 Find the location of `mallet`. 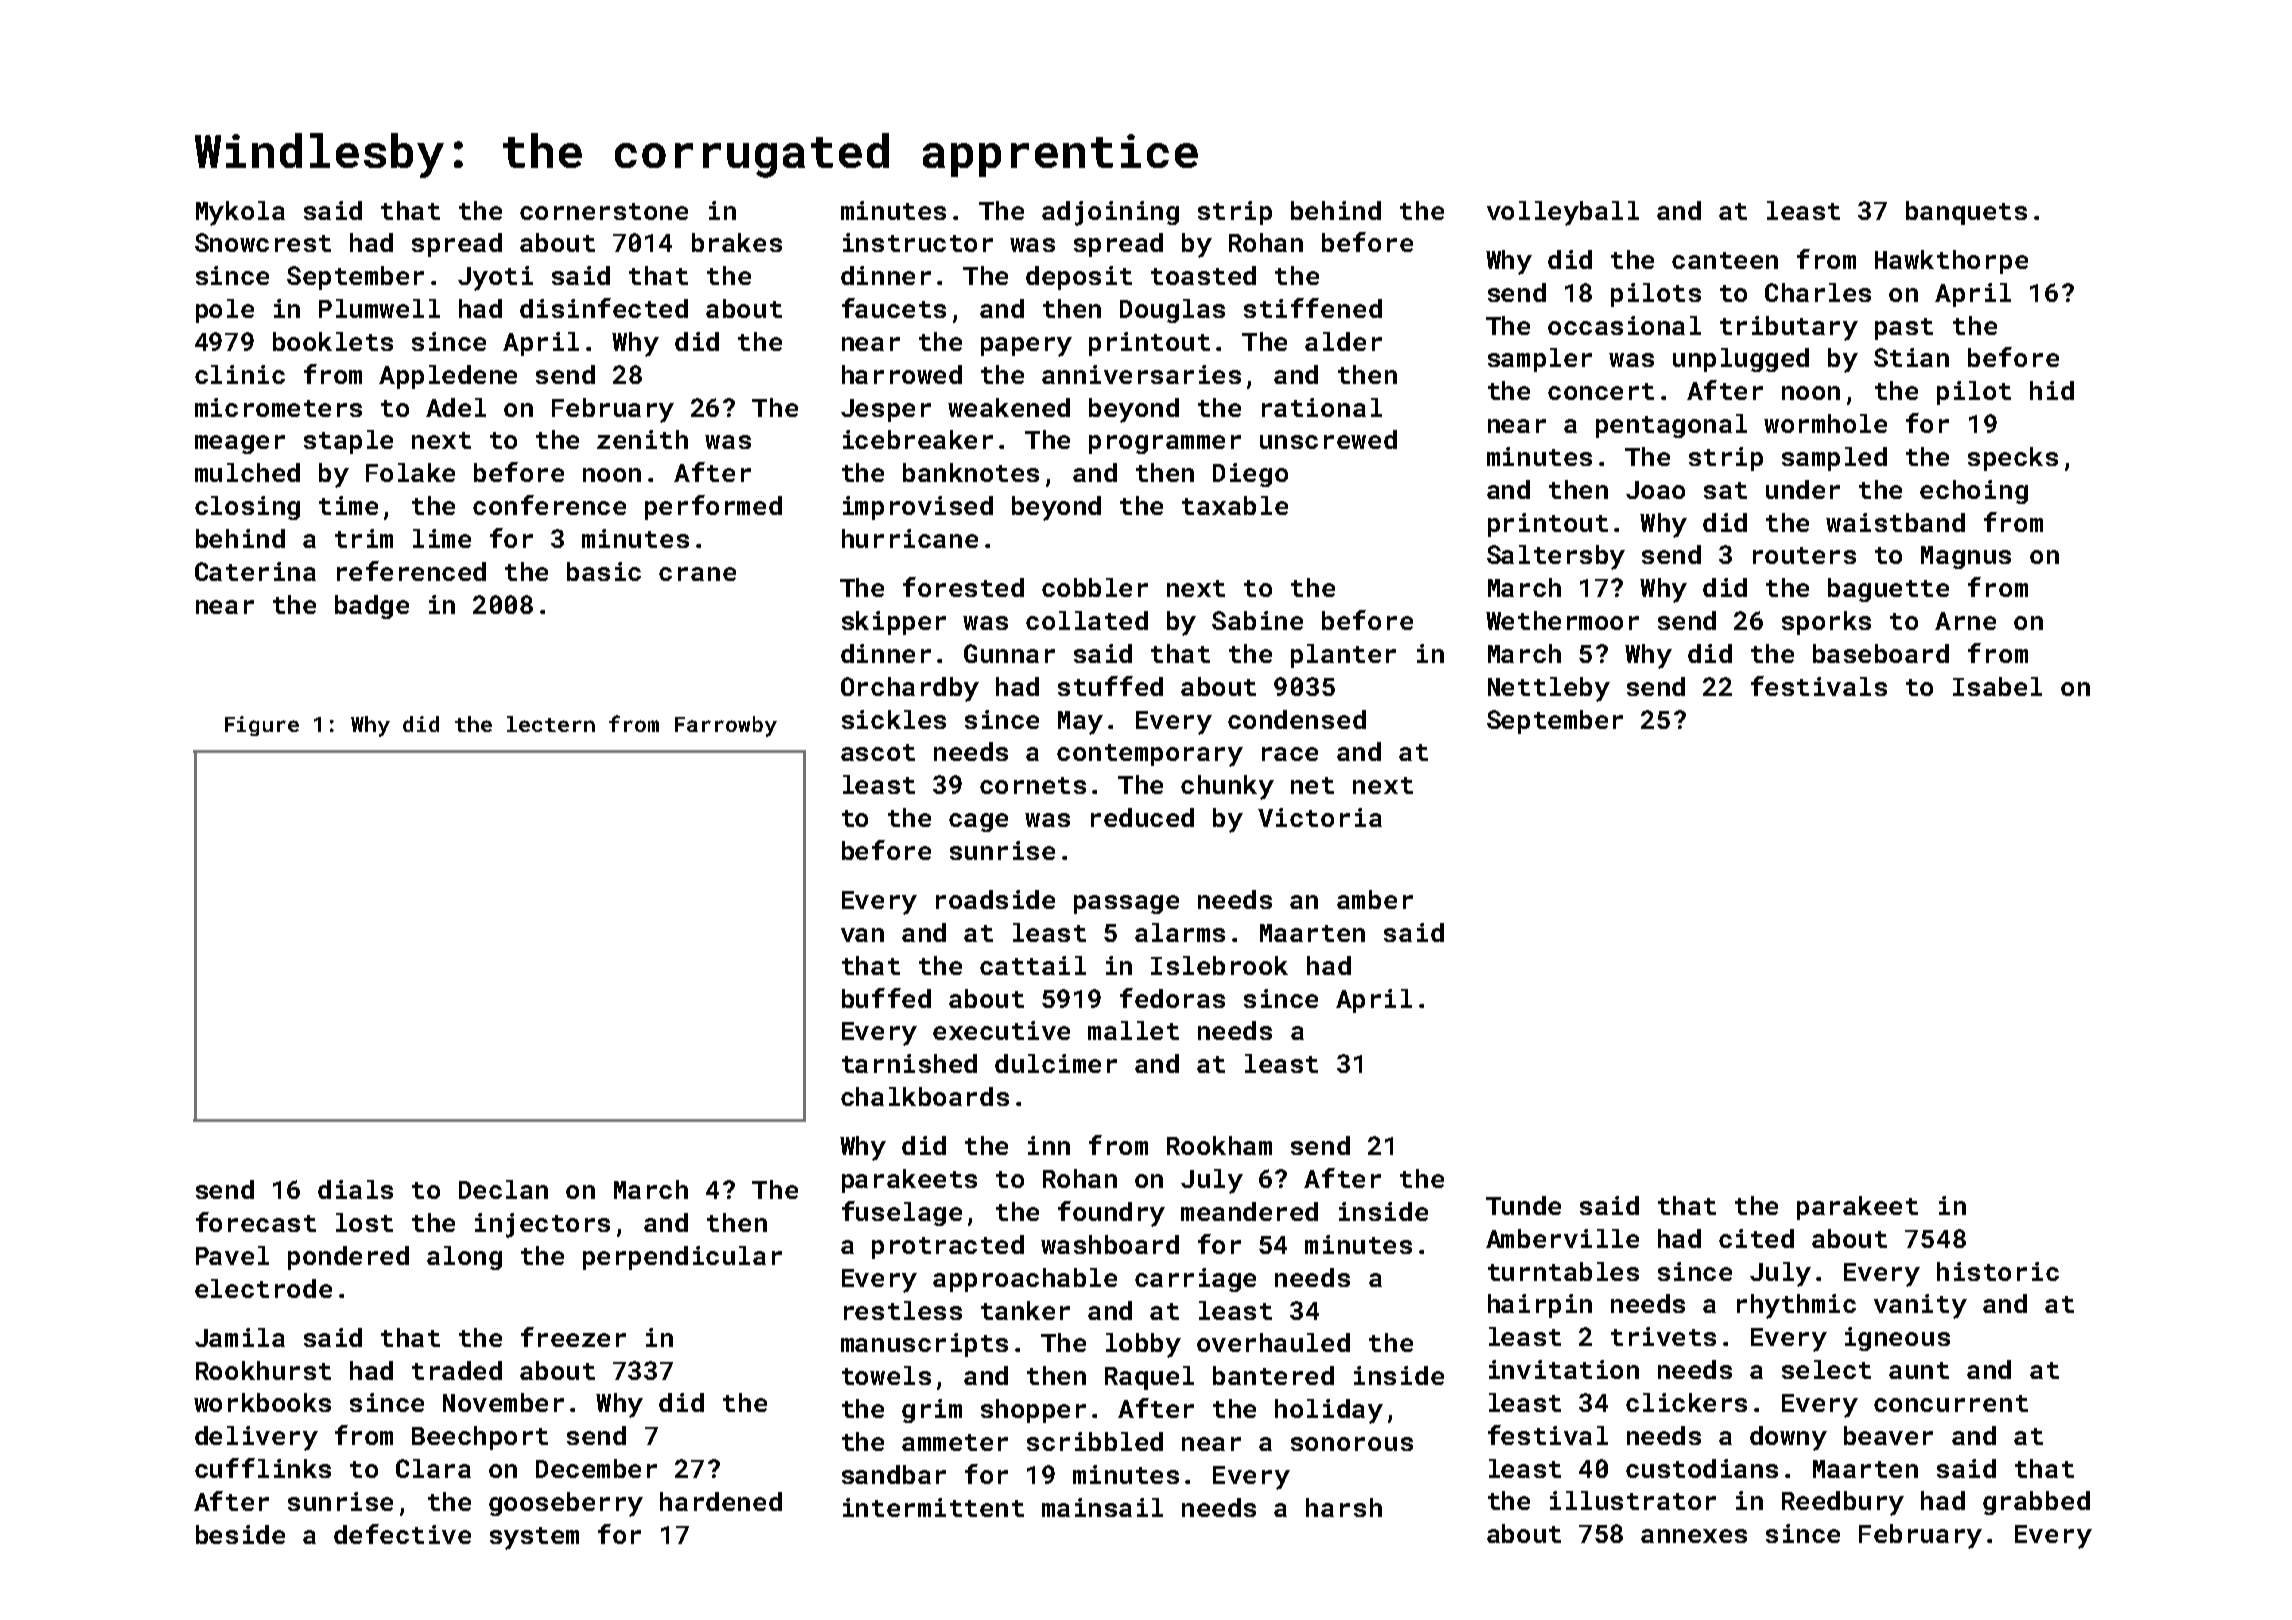

mallet is located at coordinates (1133, 1030).
